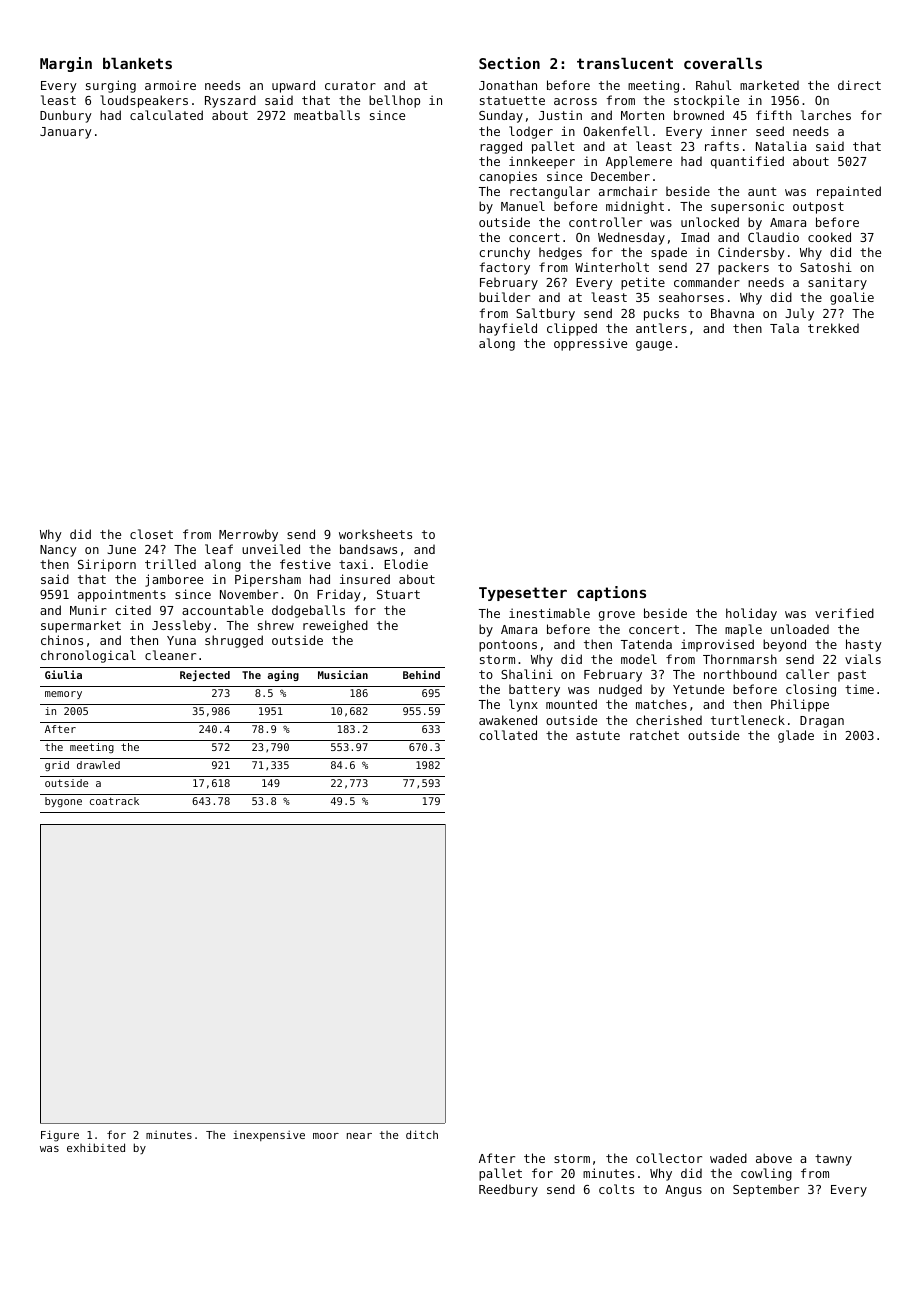  What do you see at coordinates (723, 63) in the image?
I see `coveralls` at bounding box center [723, 63].
